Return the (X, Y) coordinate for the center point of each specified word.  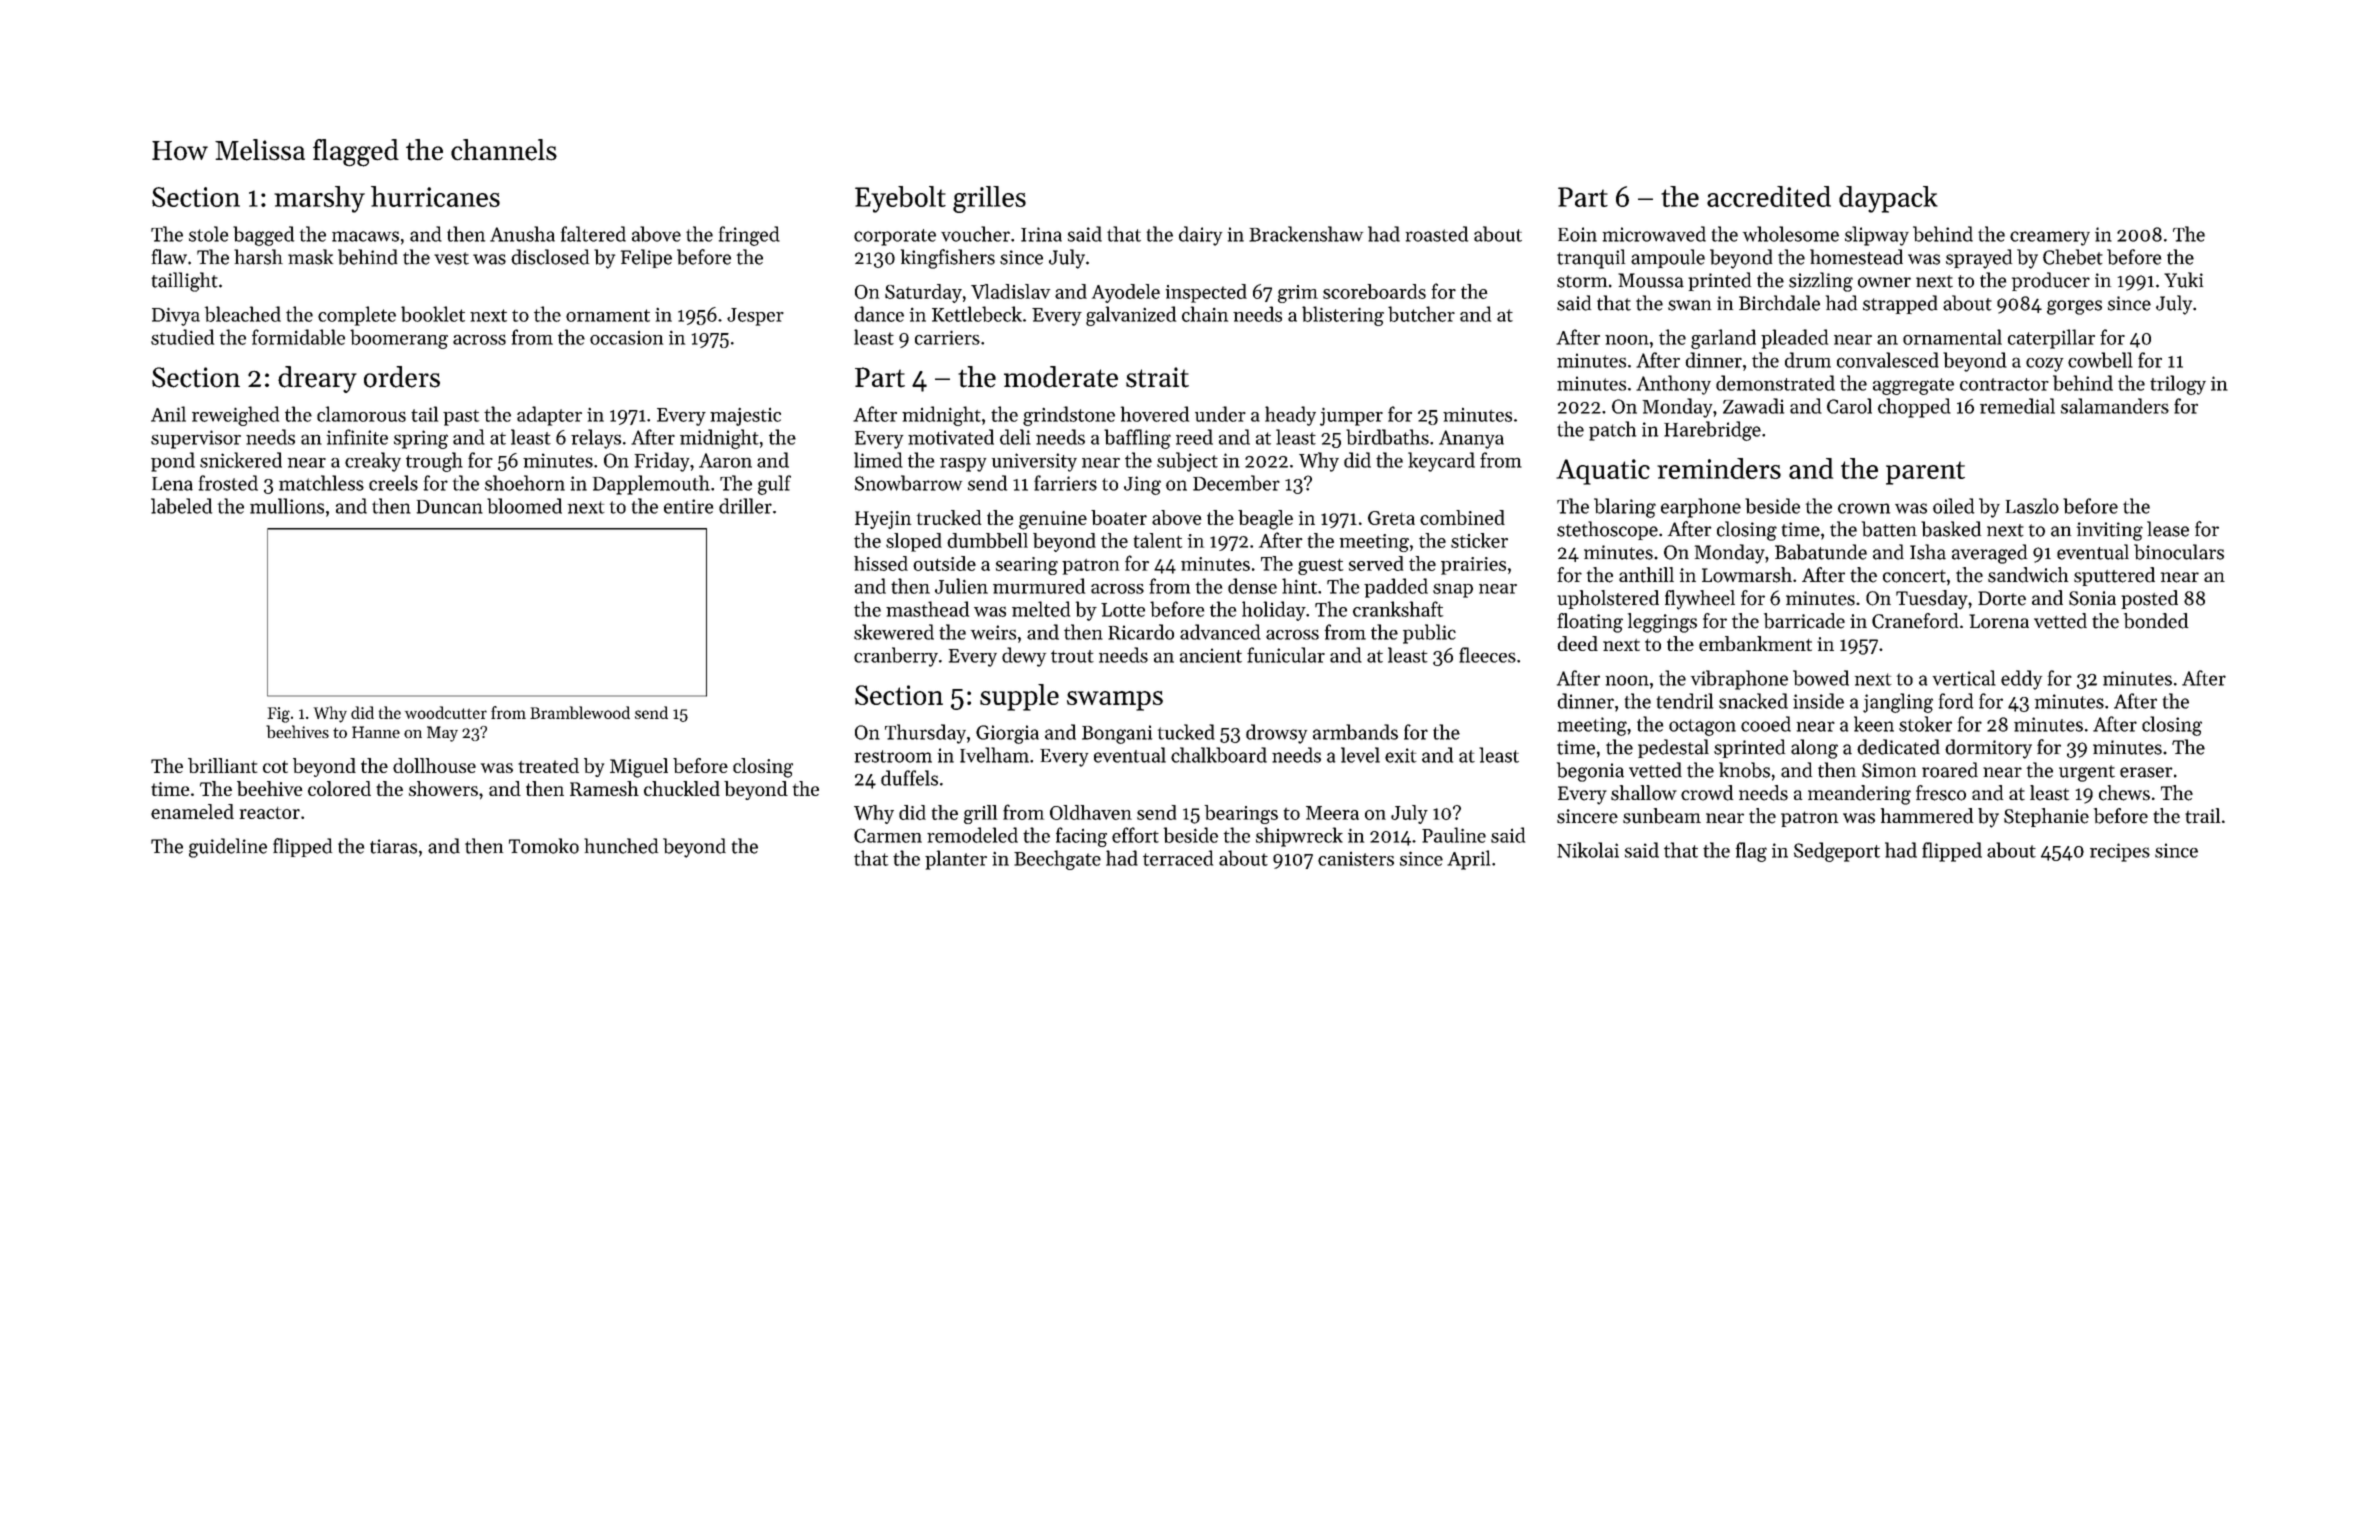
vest (451, 258)
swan (1689, 305)
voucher (975, 234)
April (1468, 860)
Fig (278, 715)
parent (1925, 473)
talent (1158, 540)
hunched (621, 846)
